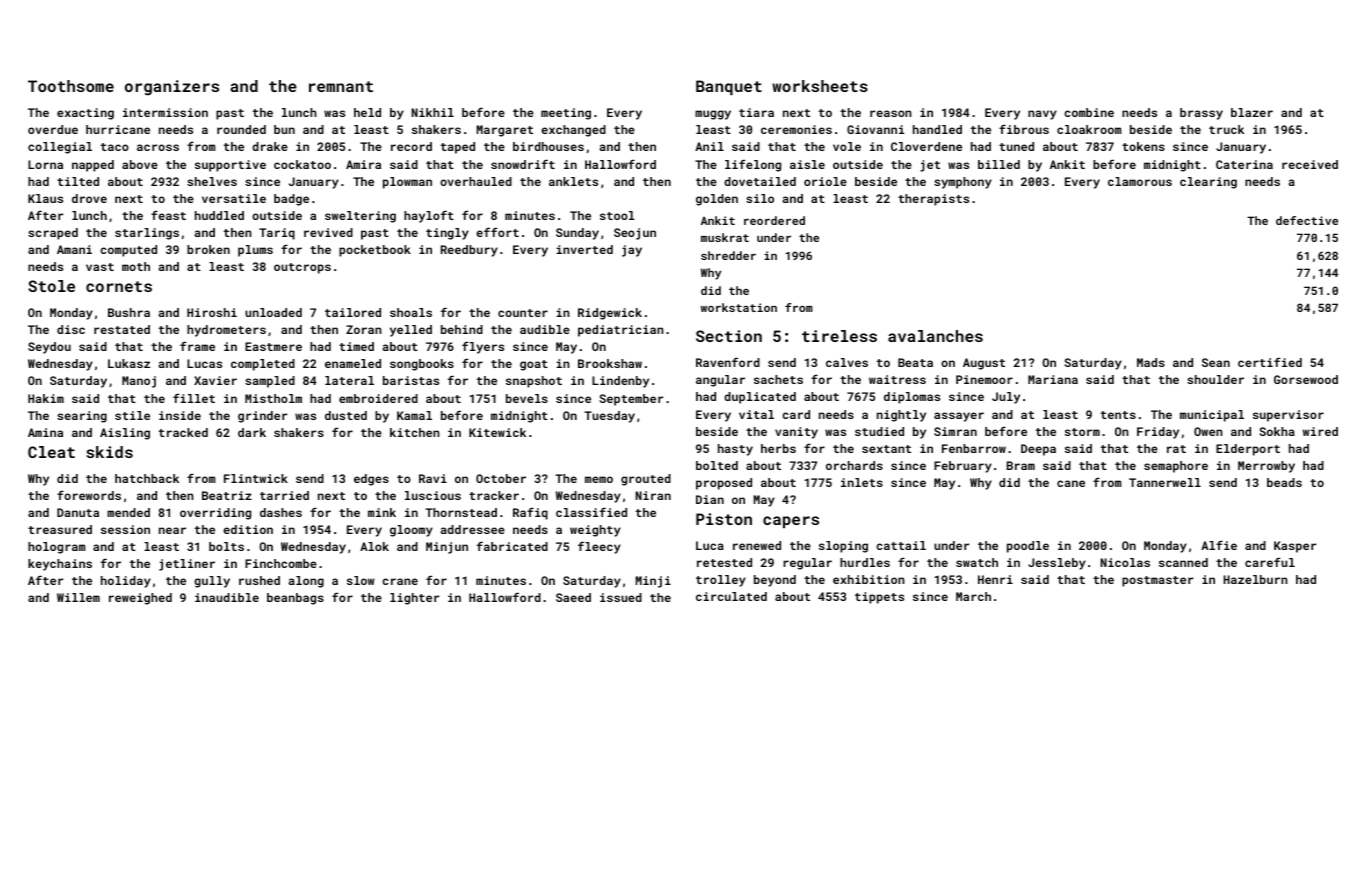 The width and height of the screenshot is (1372, 887). I want to click on municipal, so click(1212, 416).
